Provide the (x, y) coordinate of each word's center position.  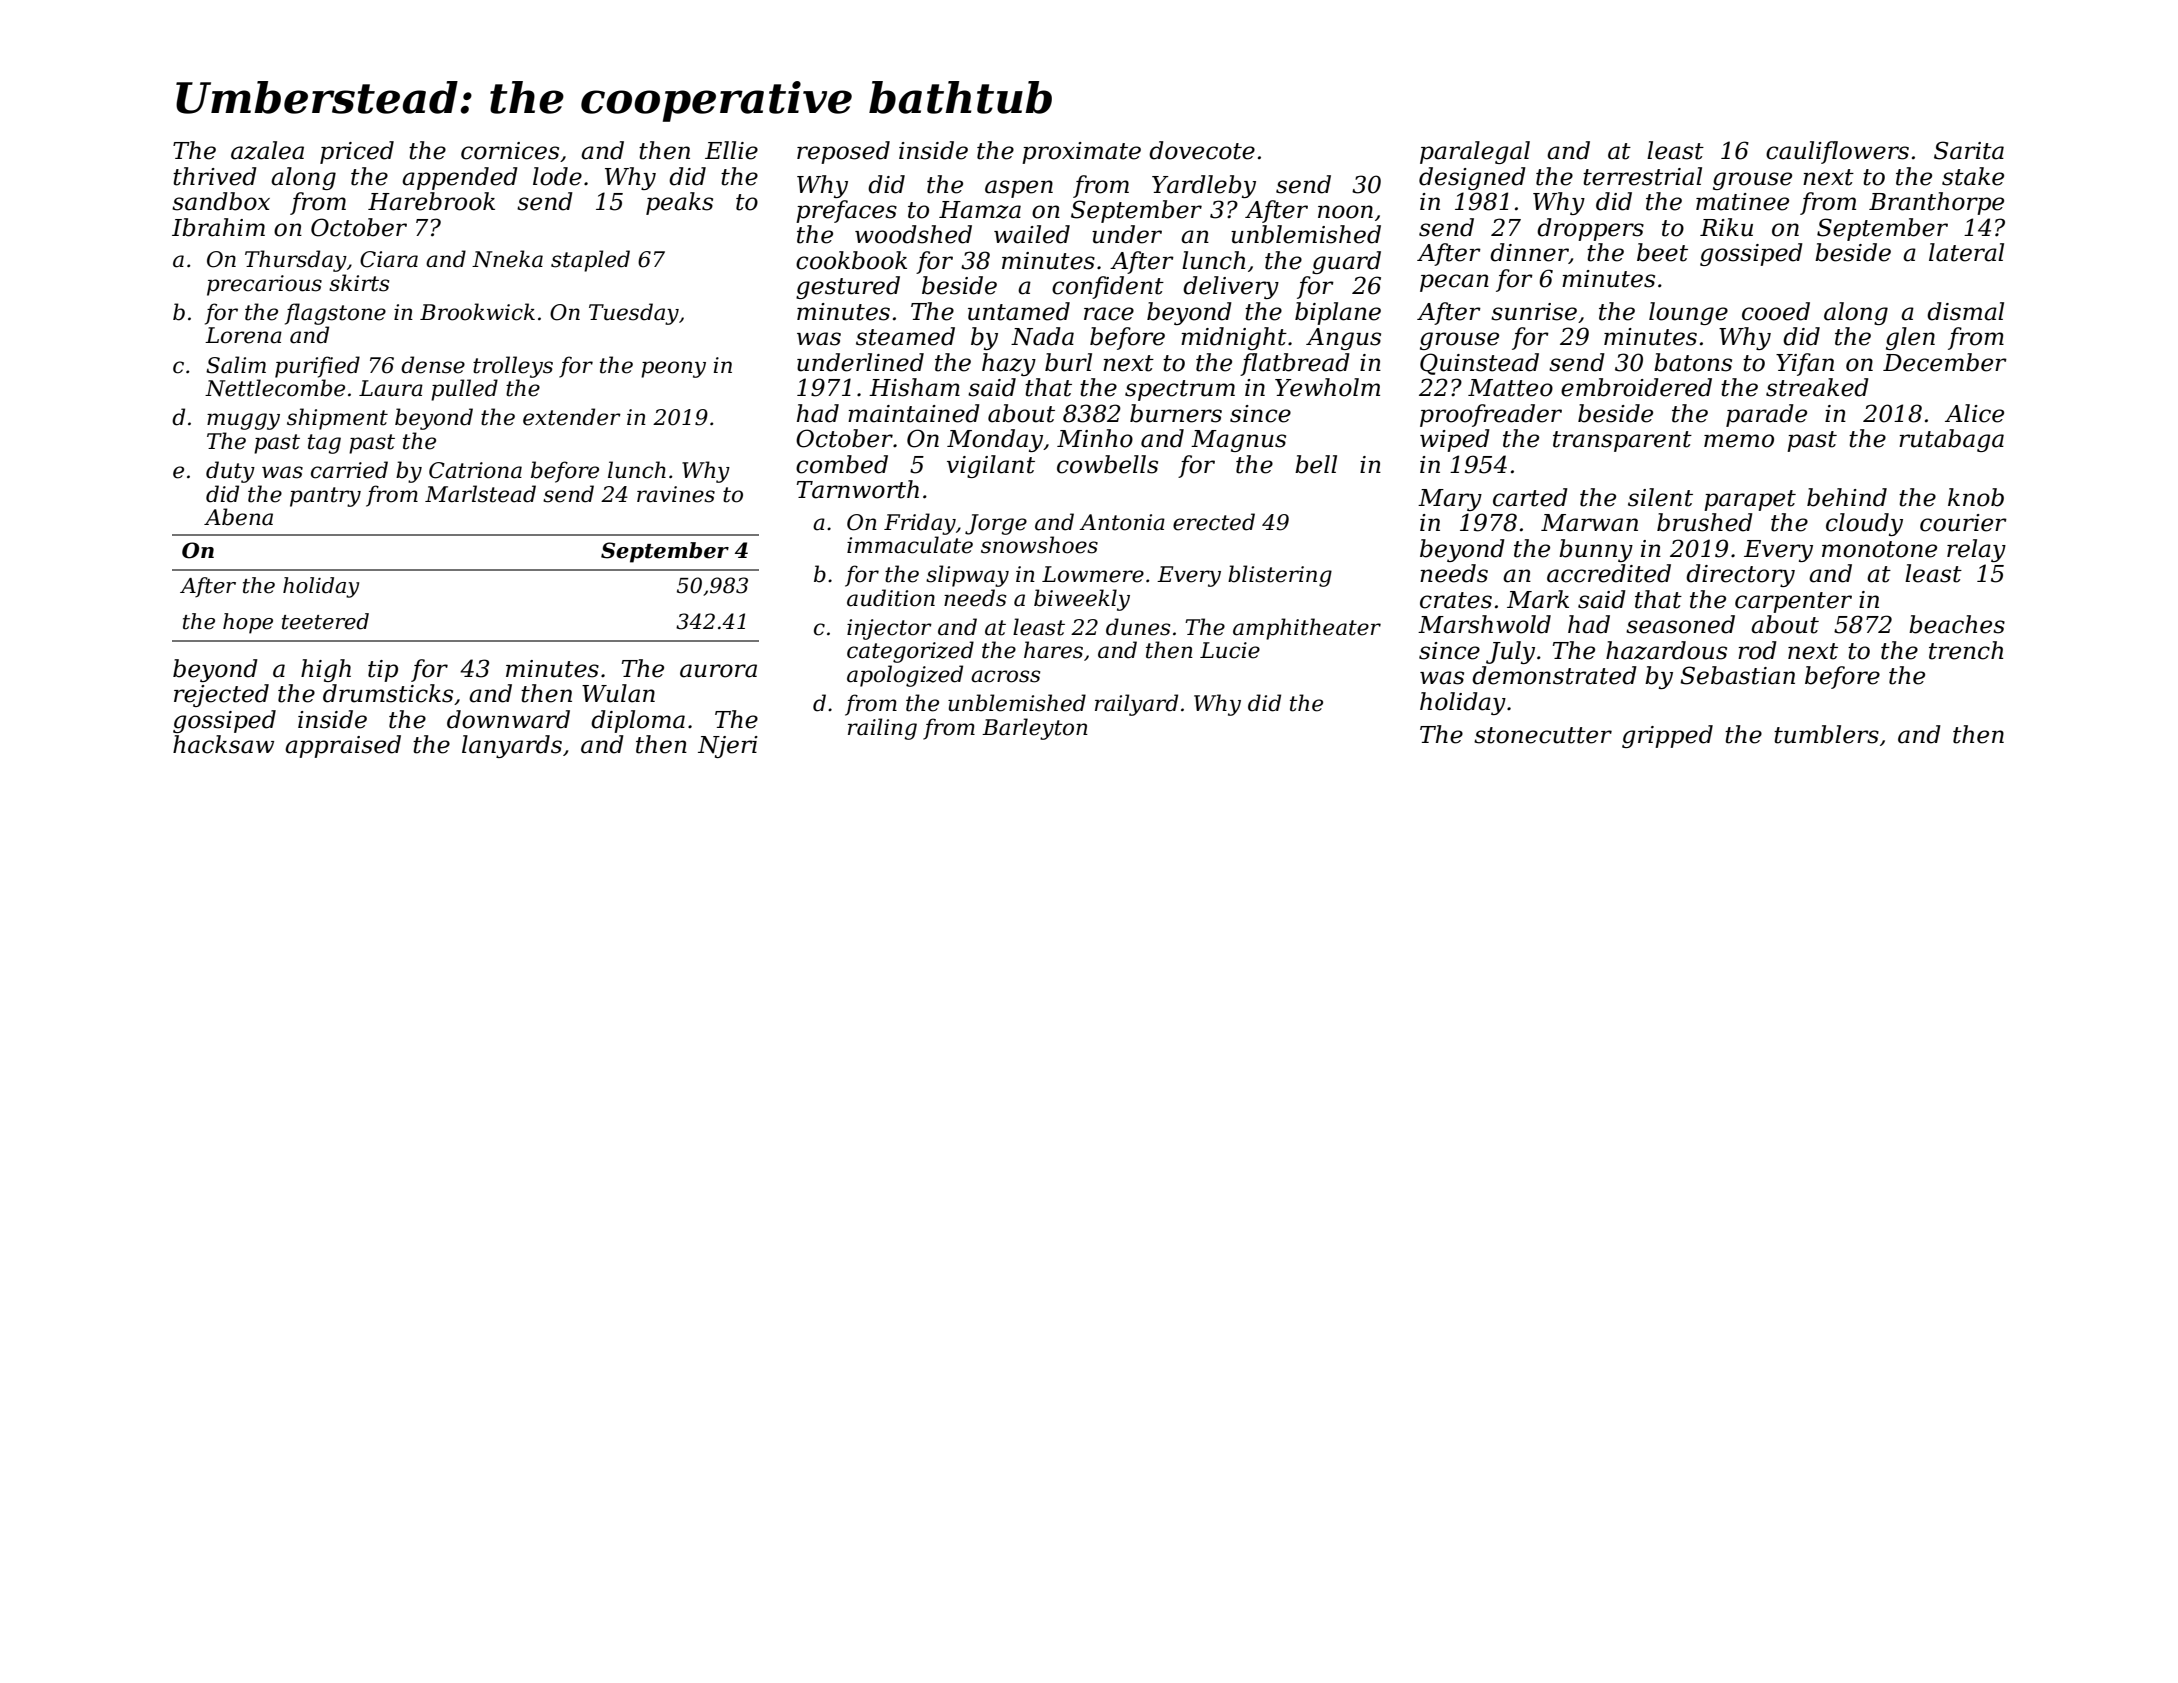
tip (383, 671)
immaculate (910, 545)
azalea (267, 150)
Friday (920, 524)
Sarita (1969, 150)
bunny (1596, 550)
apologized (905, 676)
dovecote (1202, 150)
